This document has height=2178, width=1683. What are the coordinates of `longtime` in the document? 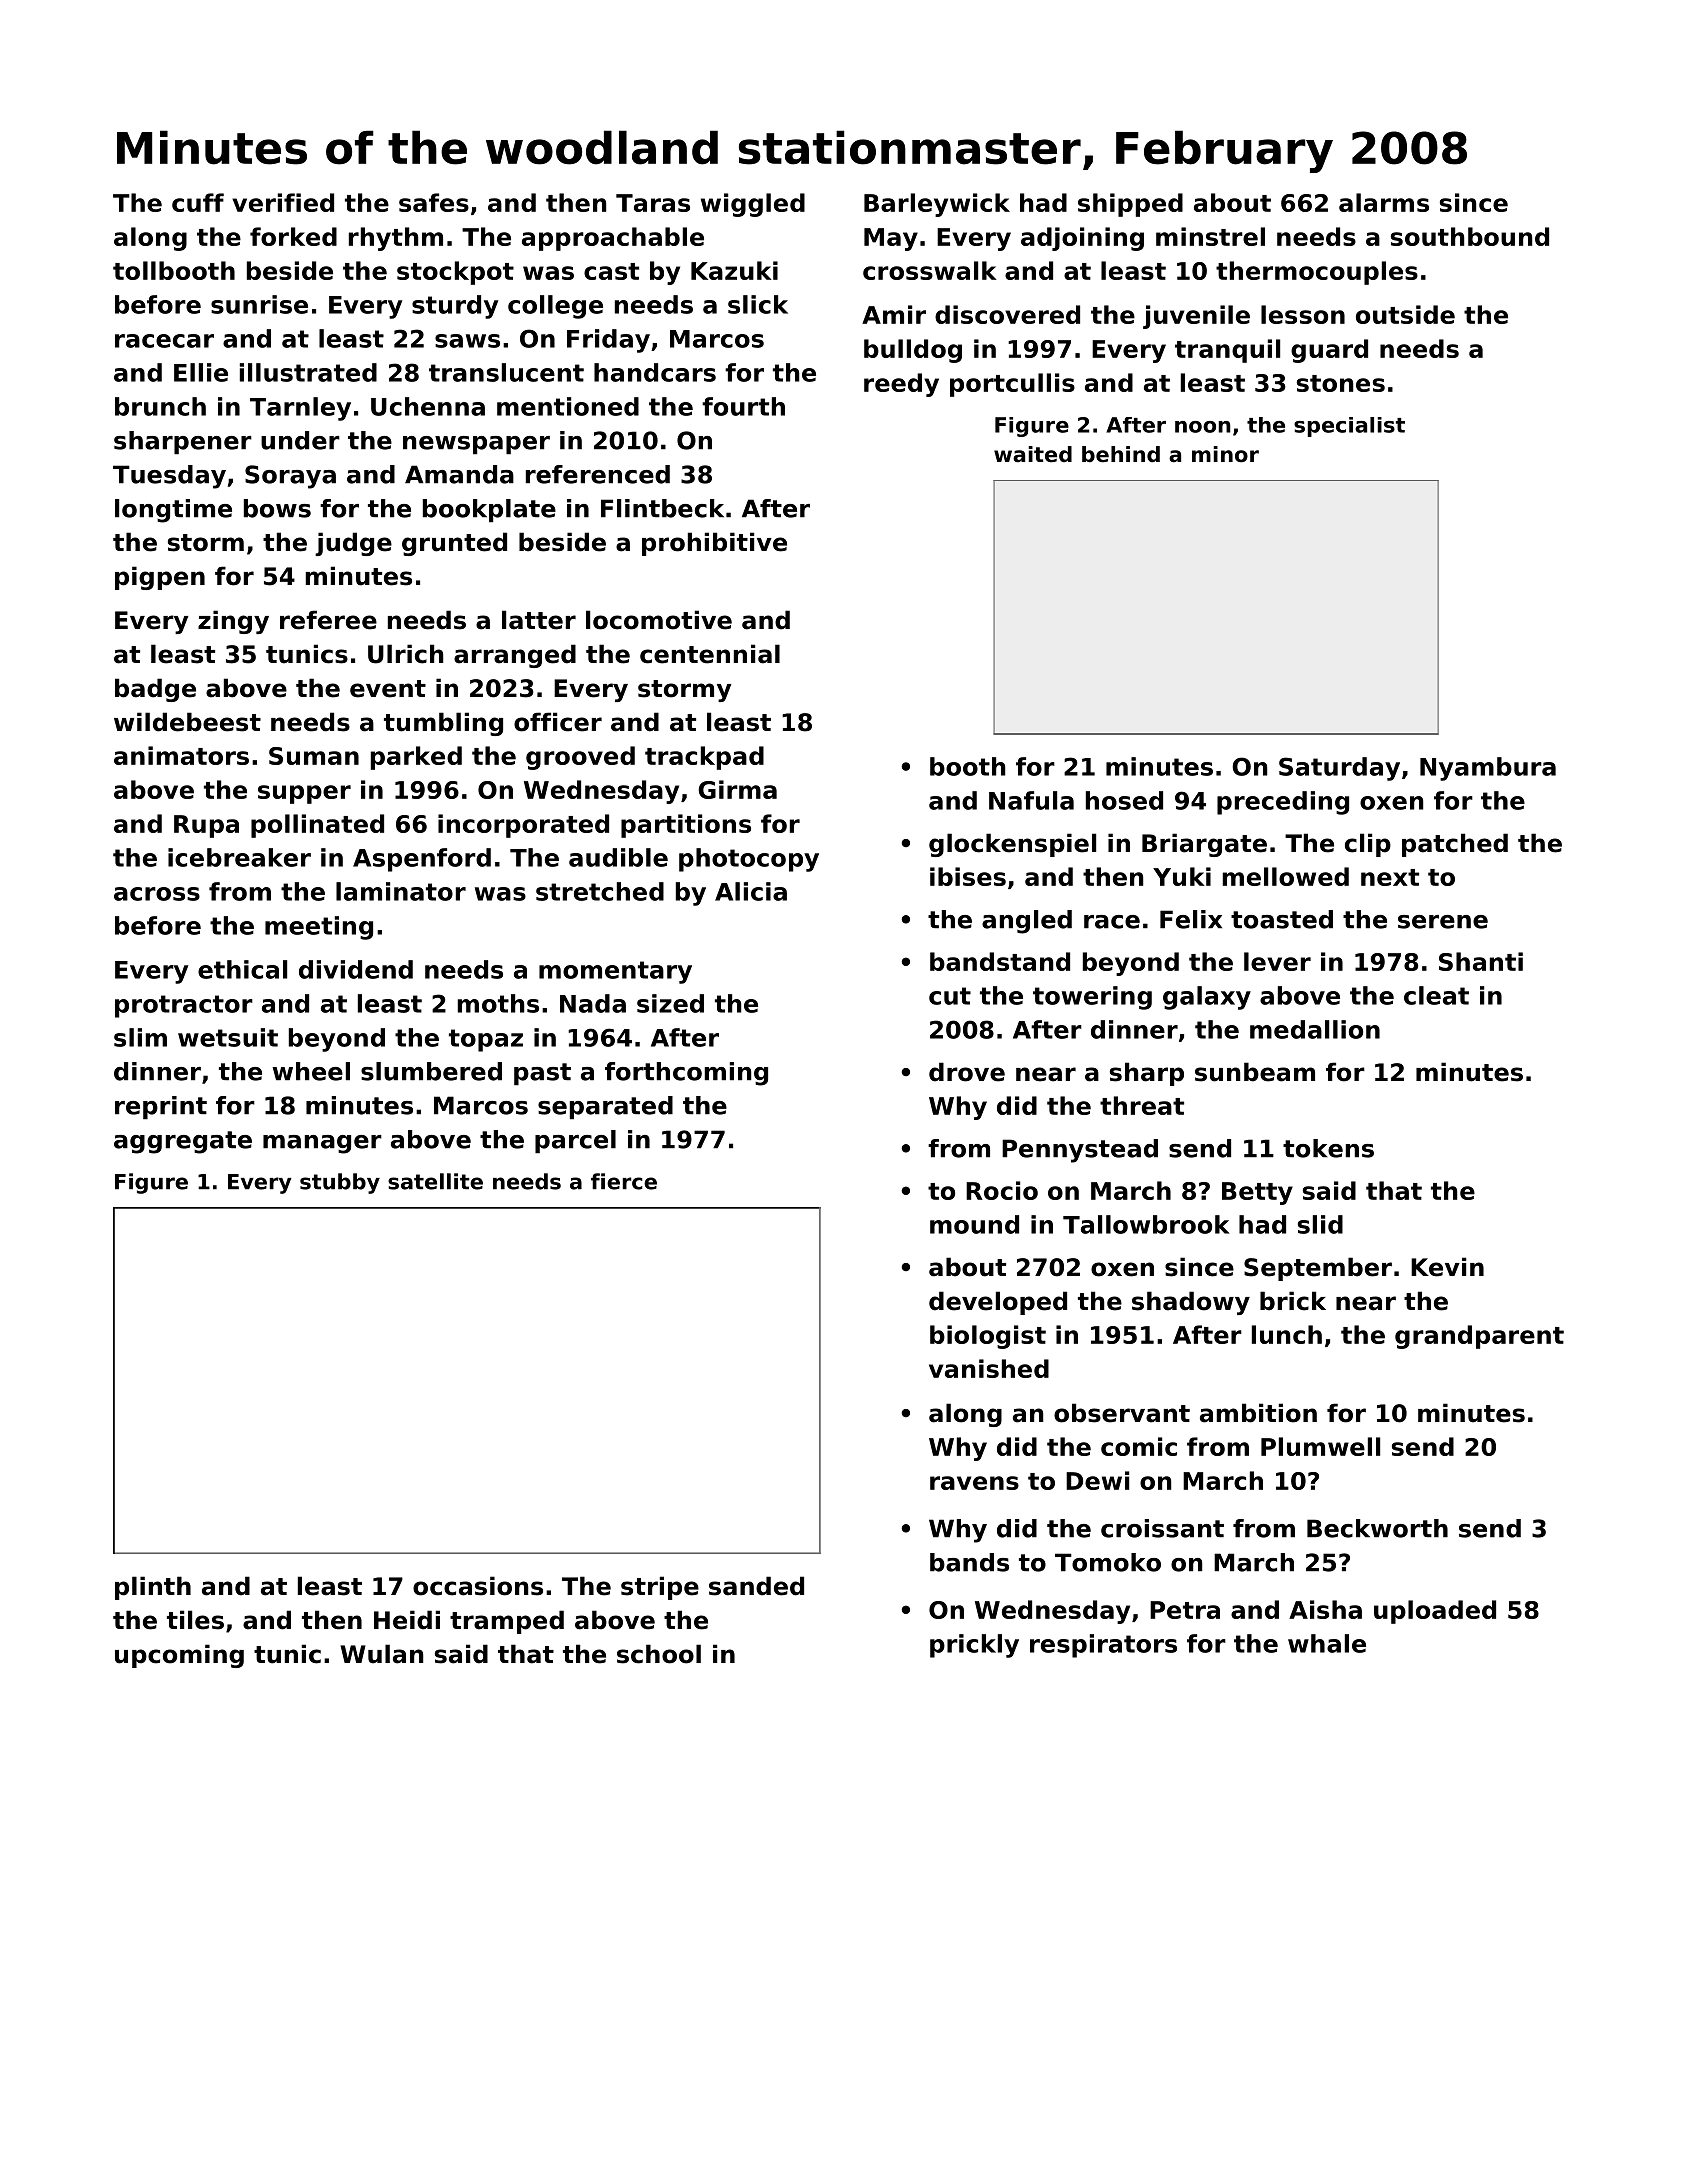 It's located at (173, 511).
